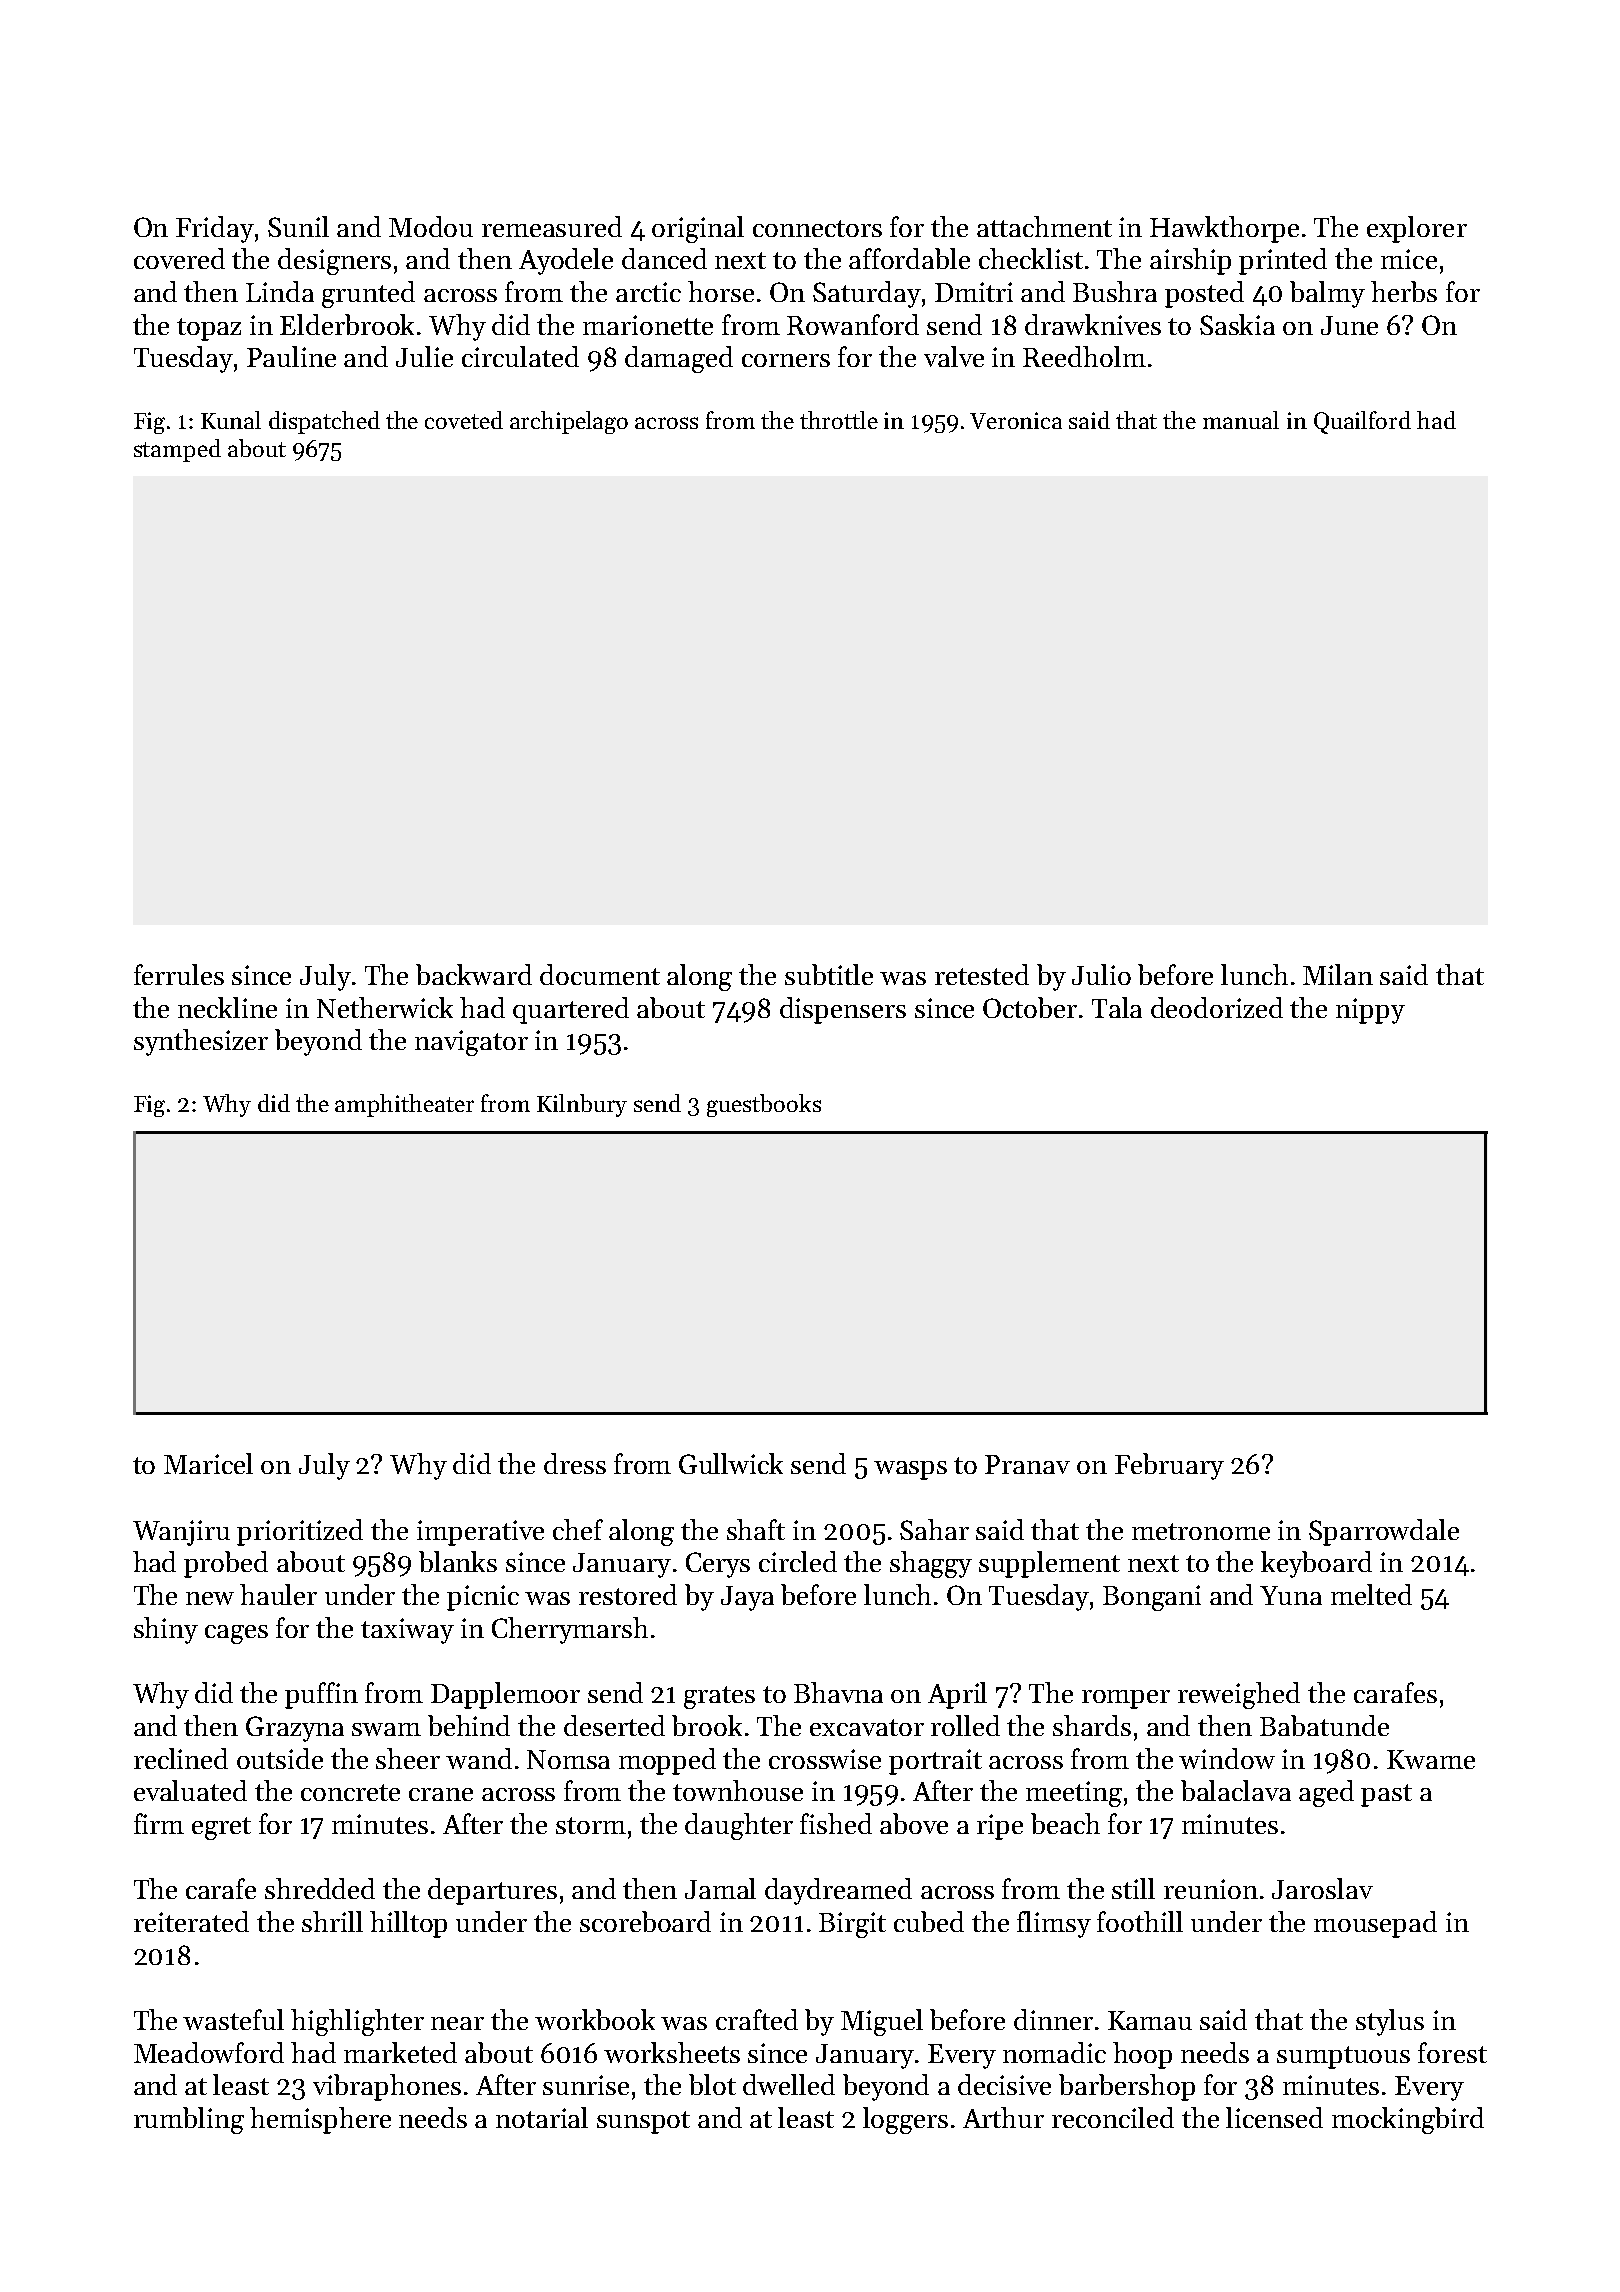 The image size is (1620, 2292). Describe the element at coordinates (208, 1463) in the image. I see `Maricel` at that location.
